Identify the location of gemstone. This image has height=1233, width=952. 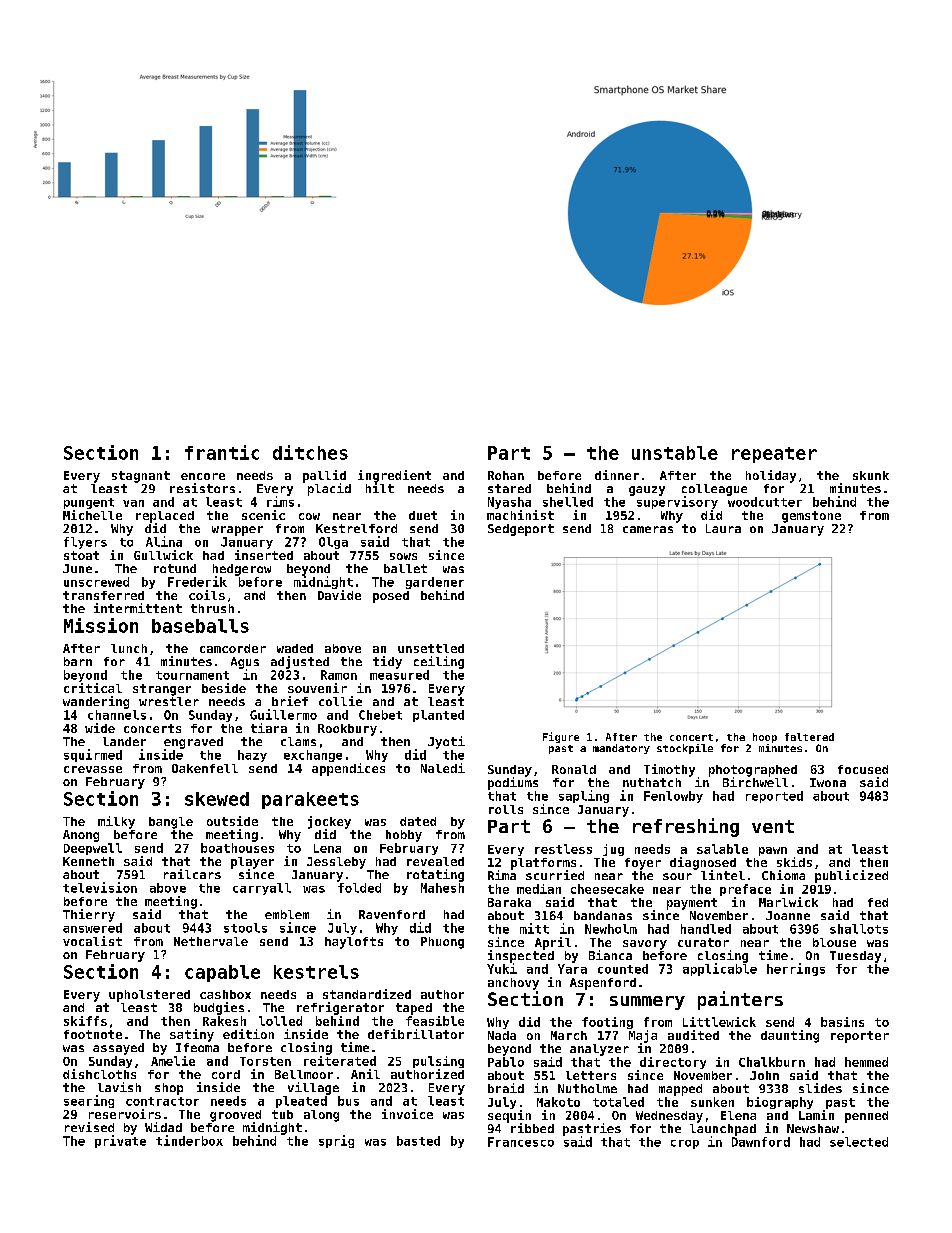
(811, 517).
